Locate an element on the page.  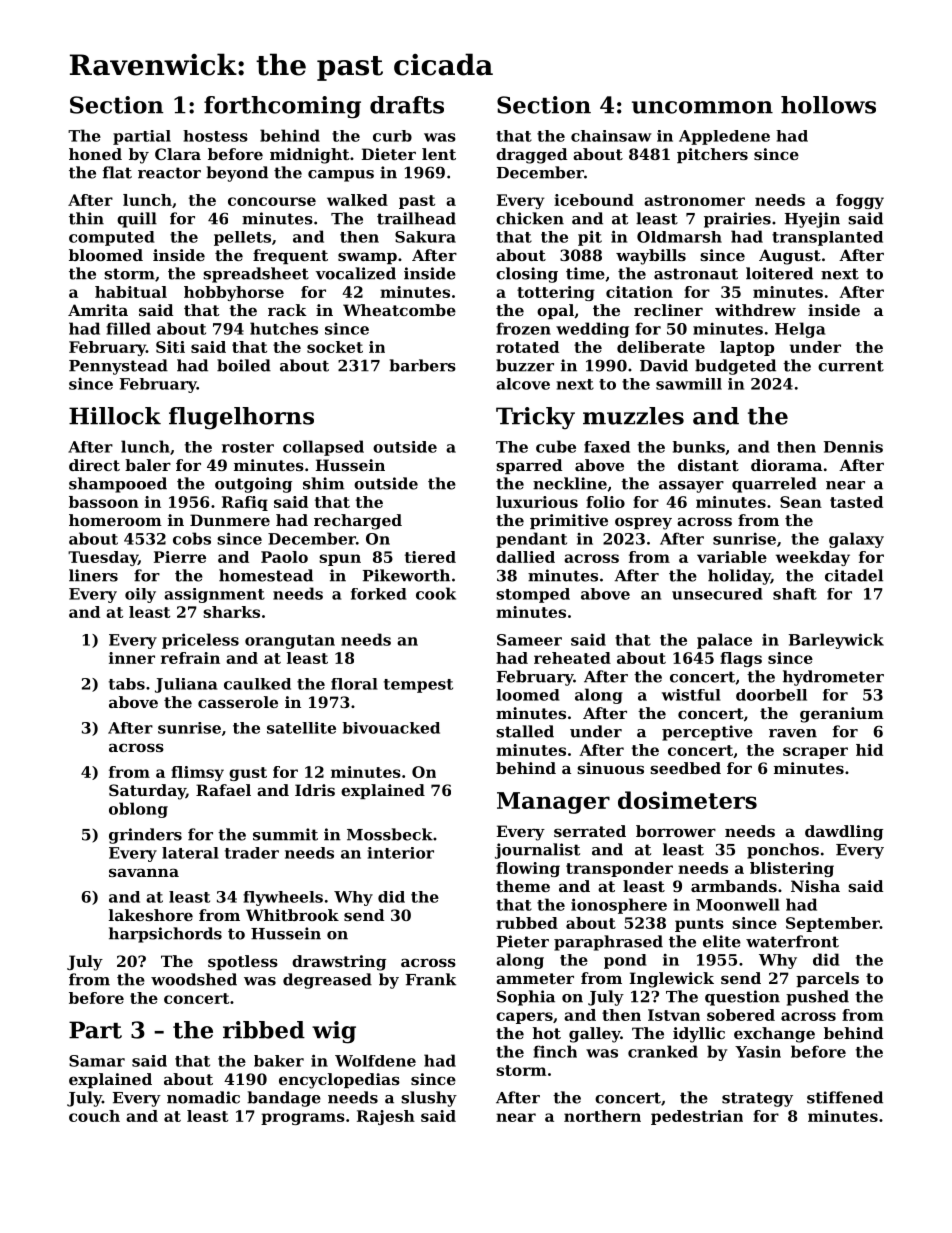
drafts is located at coordinates (407, 105).
